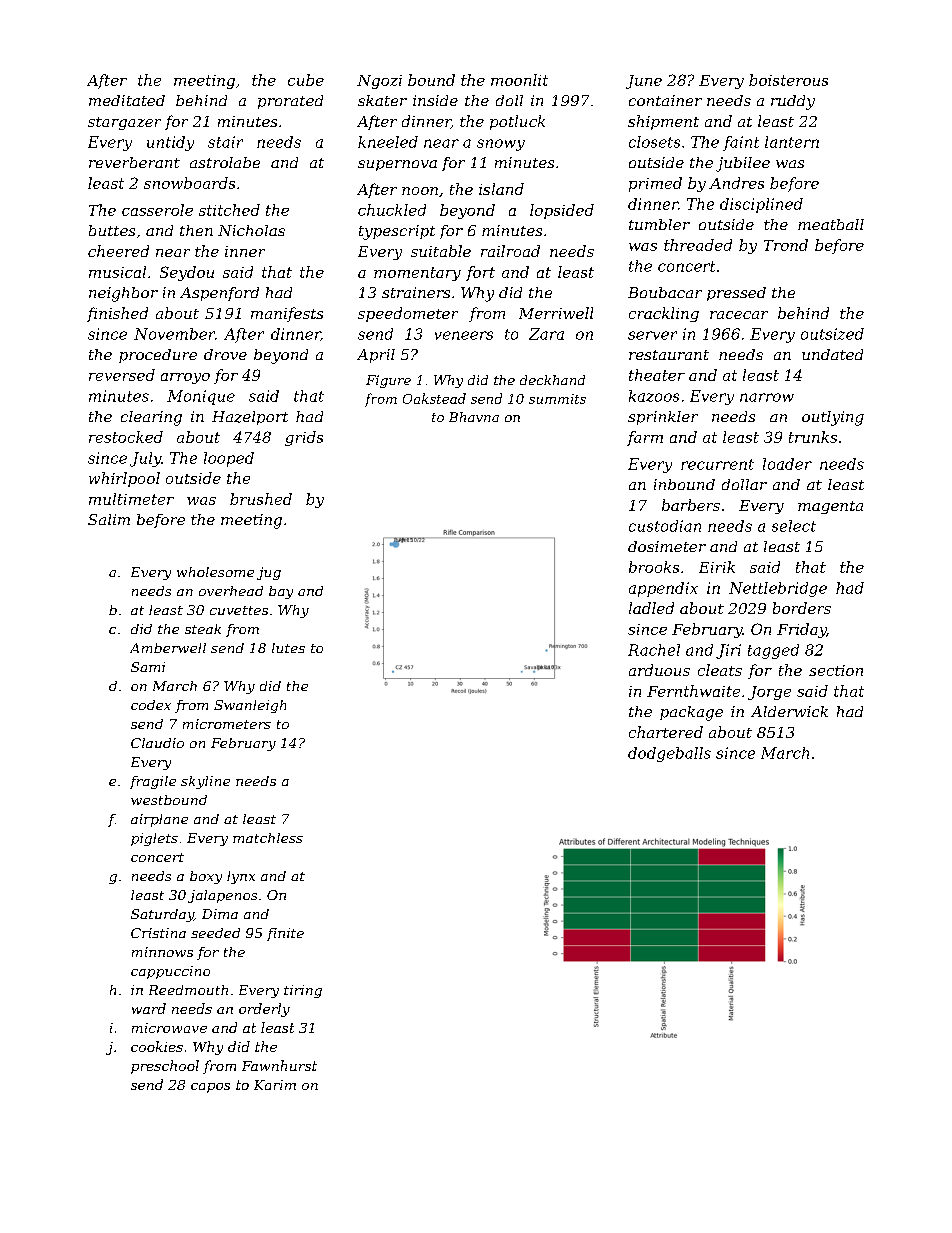  Describe the element at coordinates (285, 934) in the page. I see `finite` at that location.
